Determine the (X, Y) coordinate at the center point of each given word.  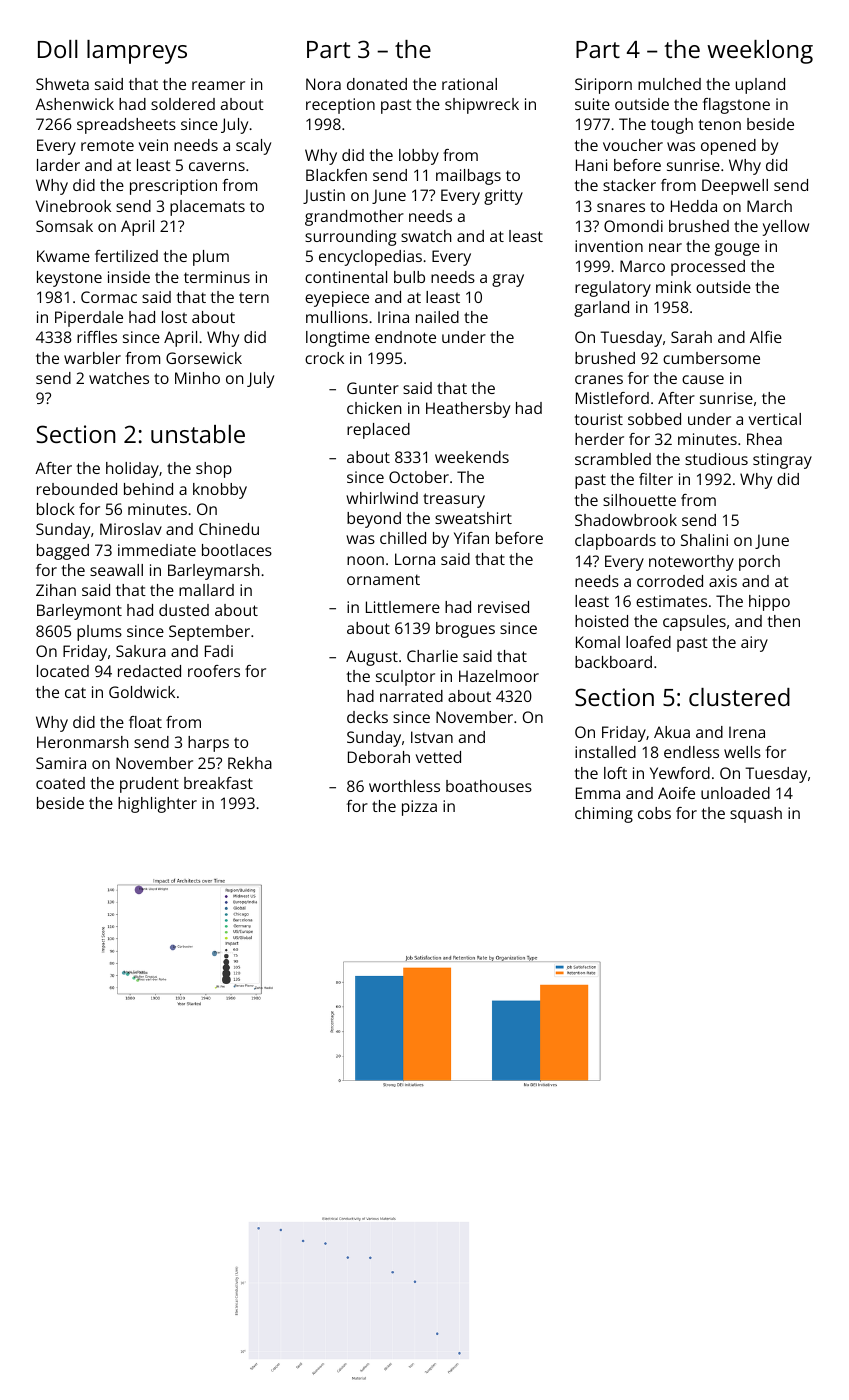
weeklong (760, 52)
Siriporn (603, 86)
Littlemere (403, 607)
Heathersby (468, 410)
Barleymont (79, 612)
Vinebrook (73, 206)
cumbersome (711, 358)
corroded (670, 581)
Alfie (766, 337)
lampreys (137, 52)
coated (60, 783)
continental (346, 277)
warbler (92, 358)
